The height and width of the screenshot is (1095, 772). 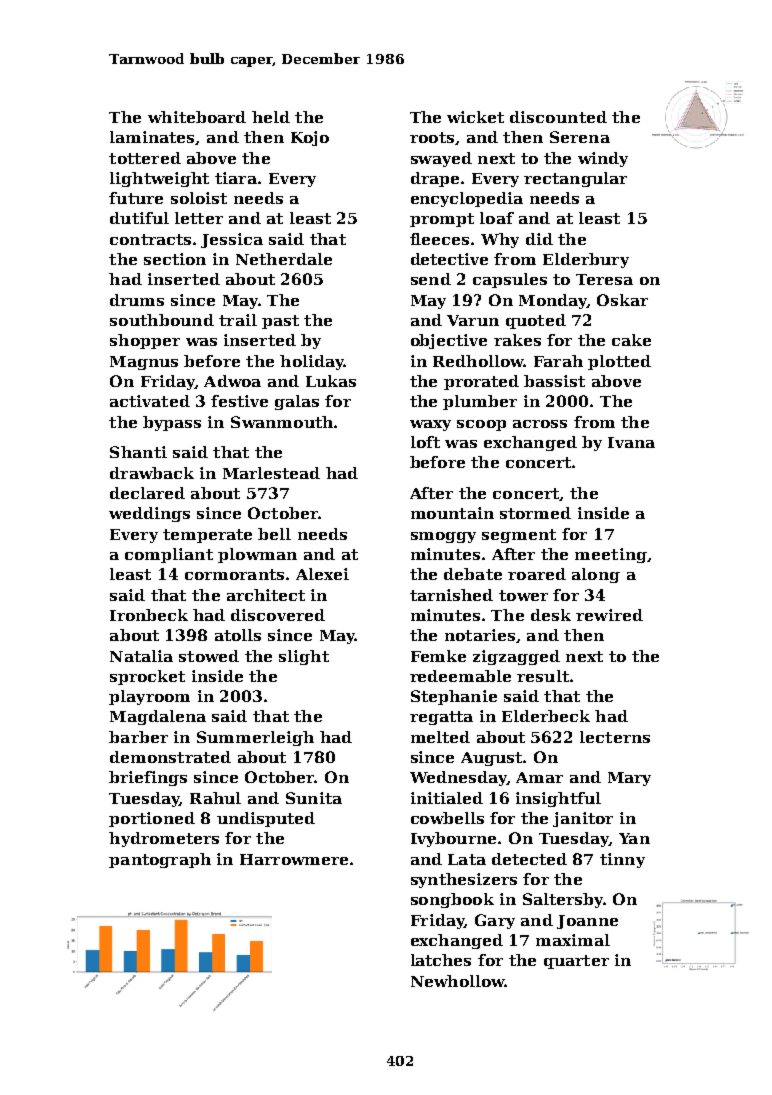 I want to click on smoggy, so click(x=443, y=537).
